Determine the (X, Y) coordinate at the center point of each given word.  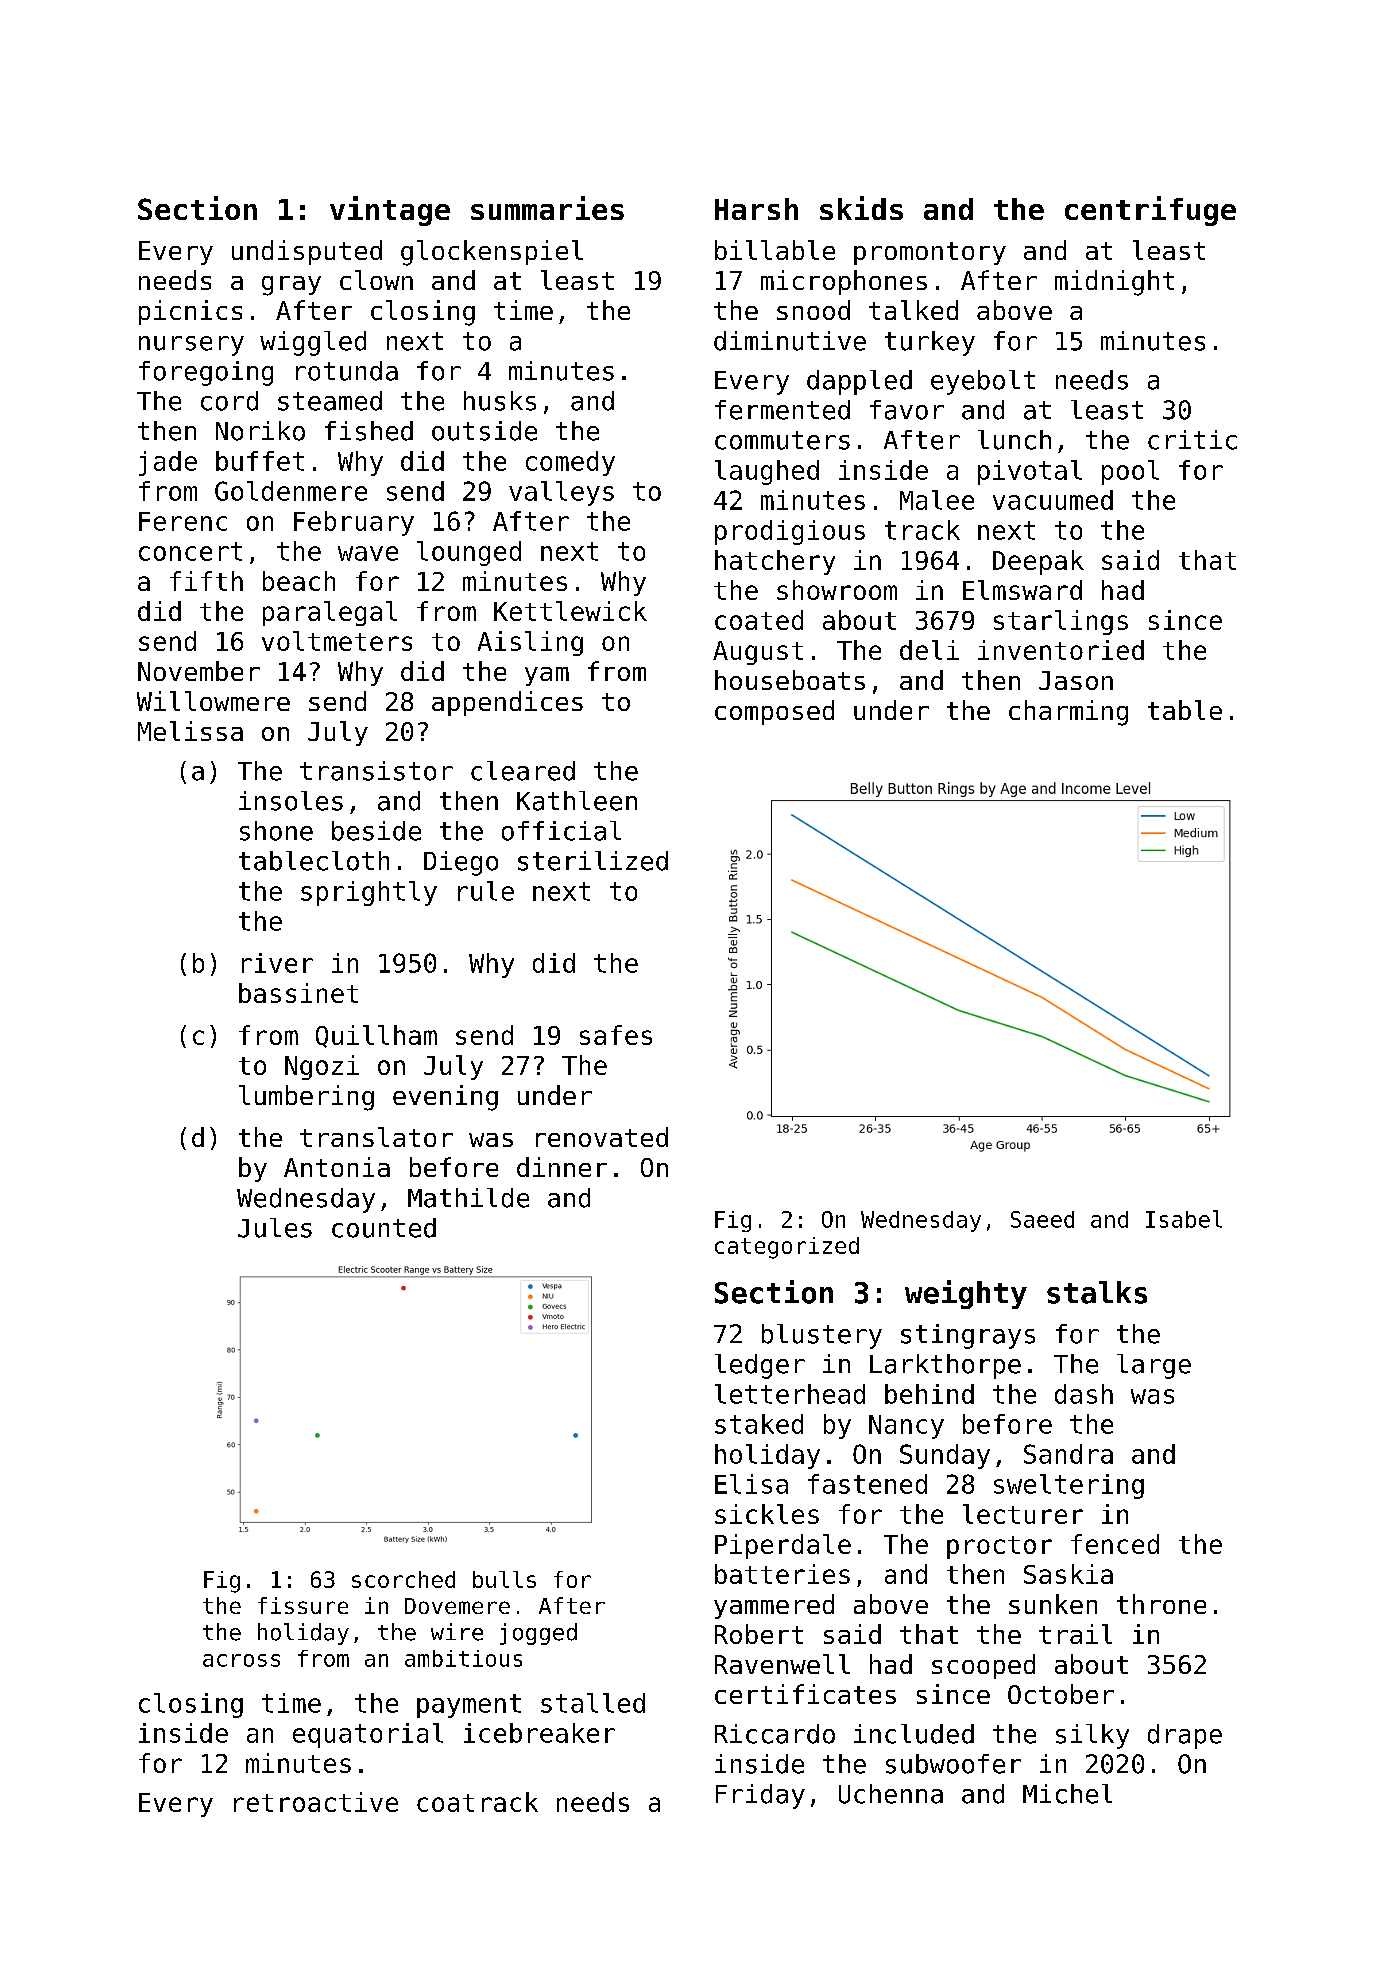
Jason (1076, 680)
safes (616, 1035)
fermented (782, 410)
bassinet (298, 993)
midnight (1114, 283)
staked (759, 1424)
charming (1068, 713)
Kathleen (577, 801)
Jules (275, 1228)
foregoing (206, 373)
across (241, 1660)
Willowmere (213, 701)
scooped (983, 1666)
